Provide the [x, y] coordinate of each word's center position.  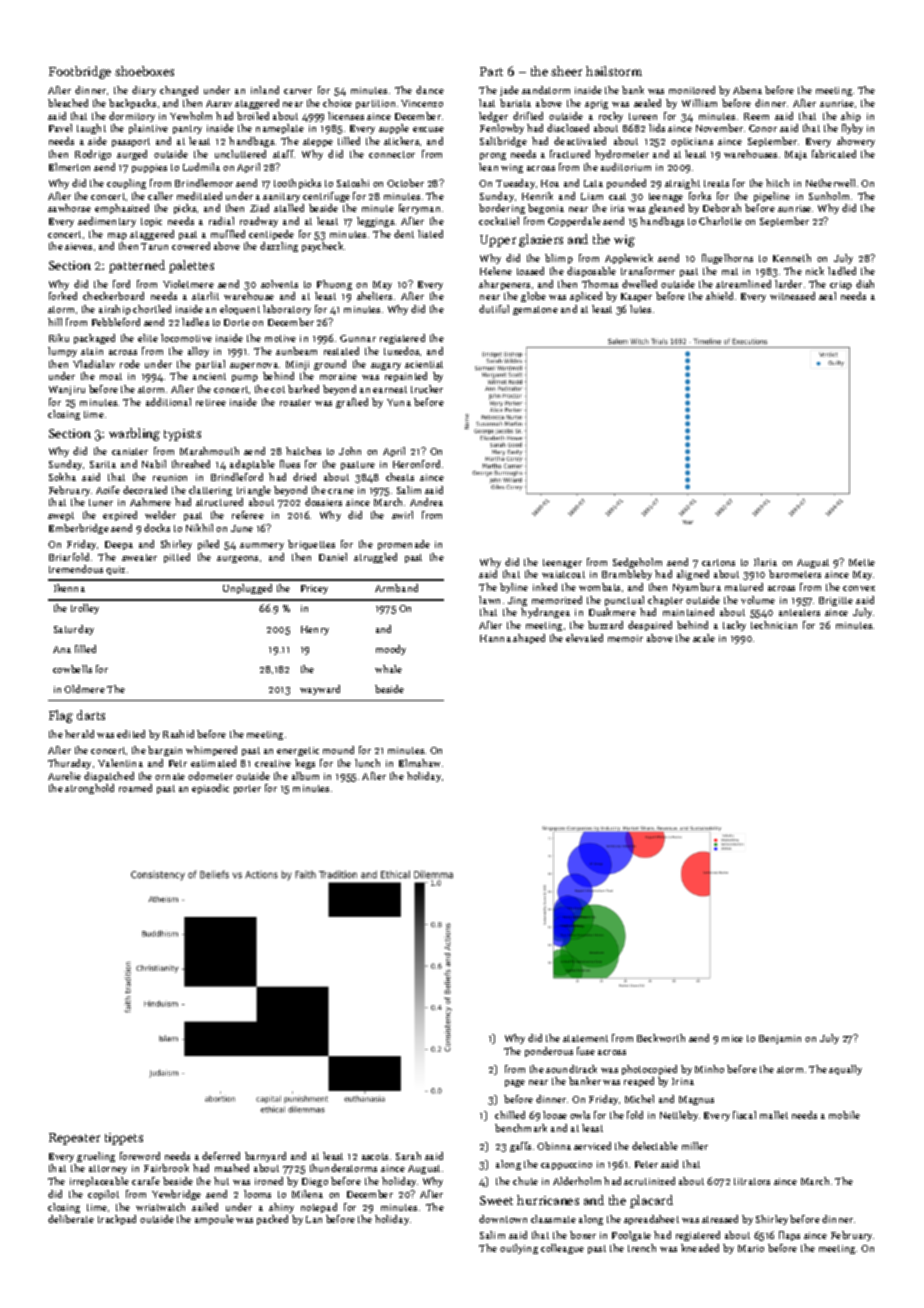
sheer [566, 71]
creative [273, 763]
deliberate [71, 1219]
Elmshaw [419, 763]
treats [716, 183]
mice [732, 1038]
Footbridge [80, 72]
